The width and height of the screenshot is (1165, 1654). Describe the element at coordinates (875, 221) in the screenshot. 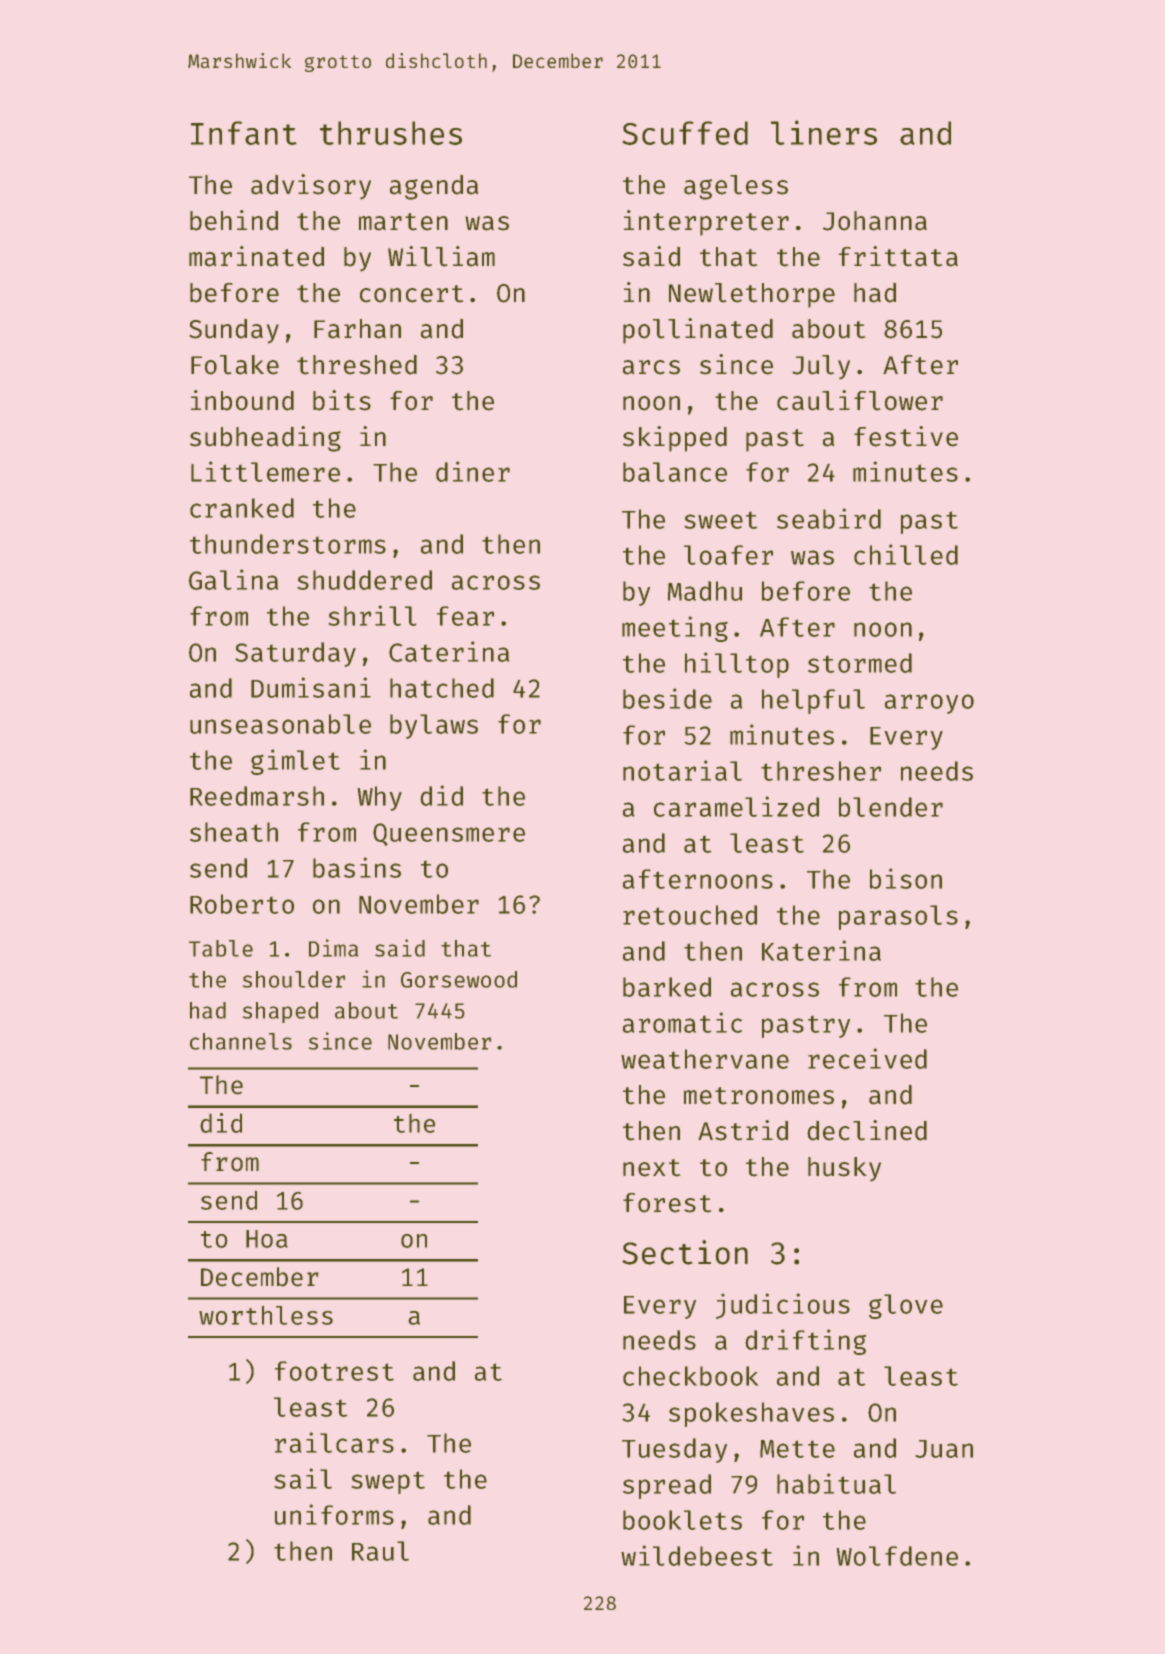

I see `Johanna` at that location.
